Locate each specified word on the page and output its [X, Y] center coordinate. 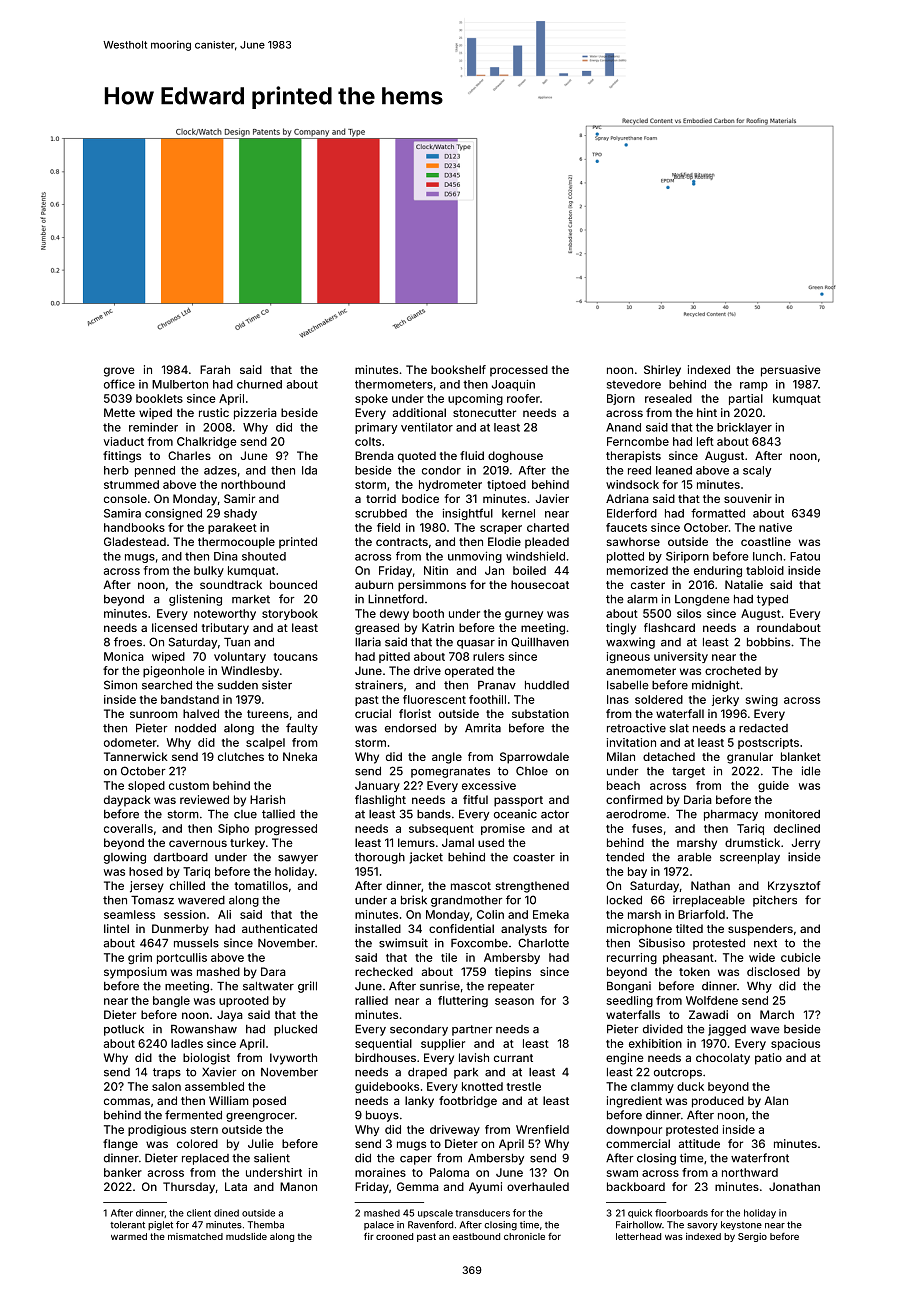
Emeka [551, 914]
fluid [472, 455]
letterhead [638, 1236]
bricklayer [744, 428]
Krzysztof [794, 887]
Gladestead [135, 541]
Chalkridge [207, 442]
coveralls [128, 828]
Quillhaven [540, 642]
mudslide [246, 1236]
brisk [414, 900]
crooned [394, 1236]
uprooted [244, 1001]
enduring [718, 571]
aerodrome [636, 814]
